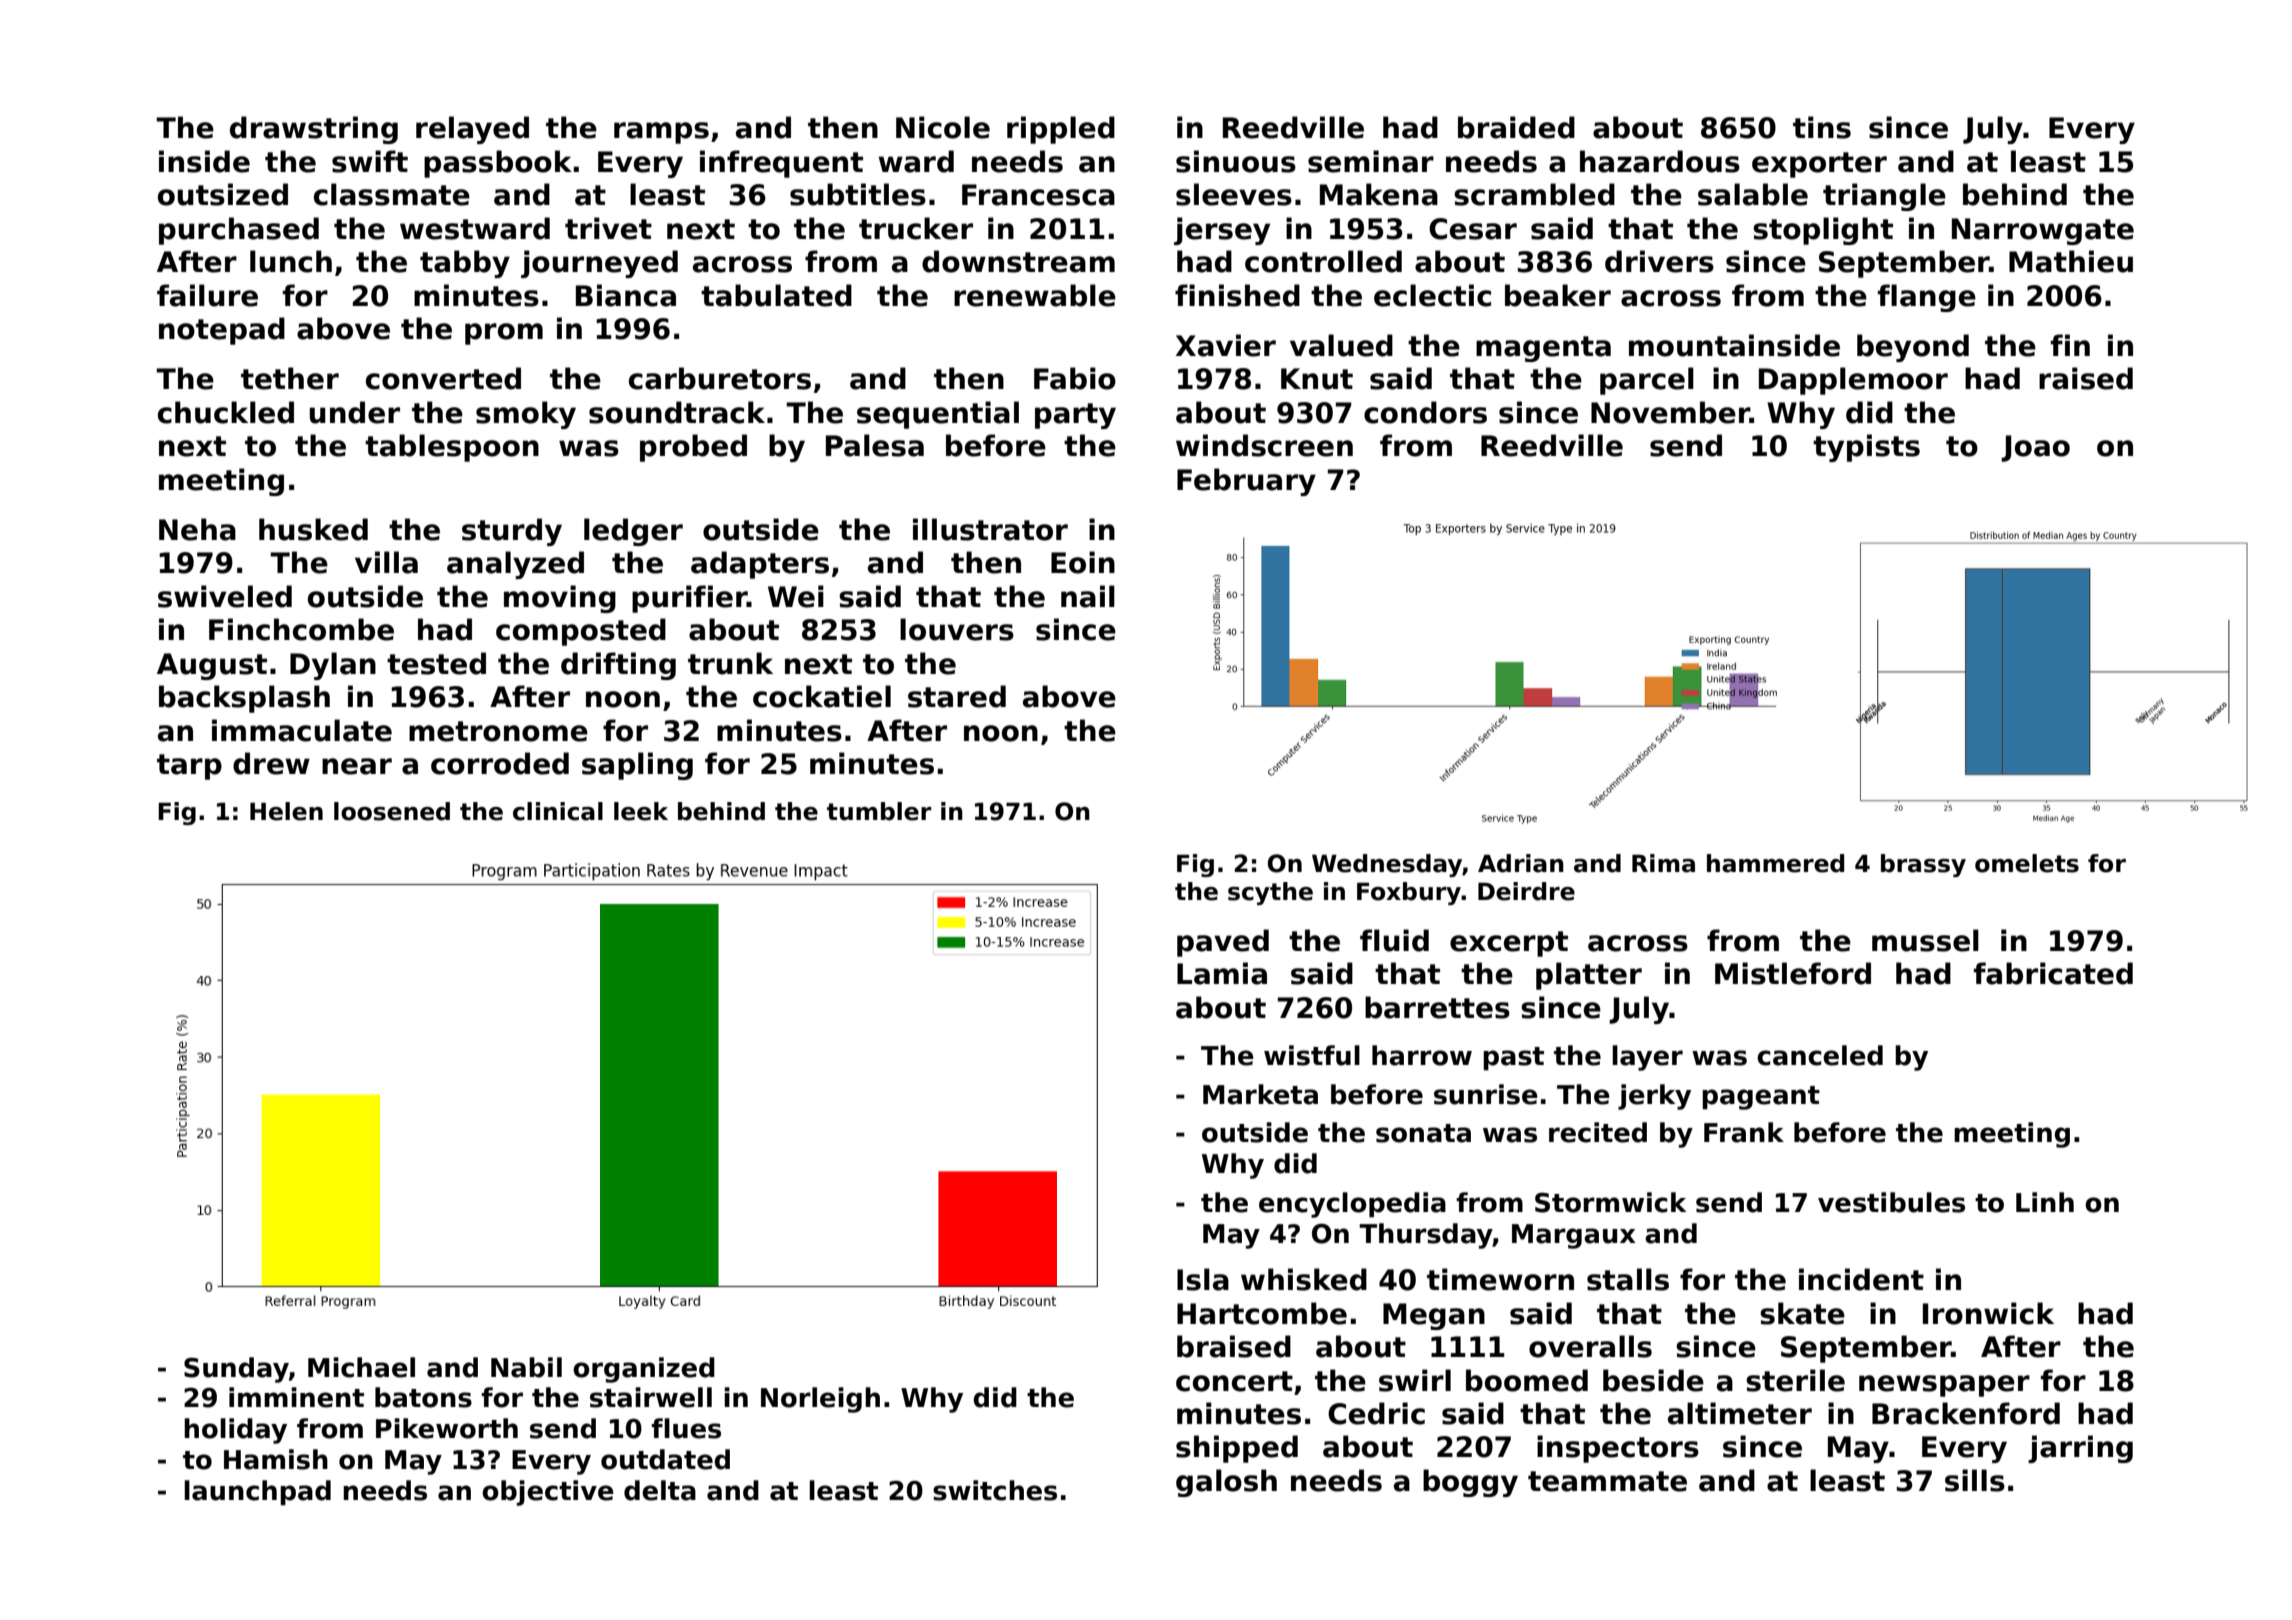 The image size is (2292, 1620). Describe the element at coordinates (447, 1428) in the screenshot. I see `Pikeworth` at that location.
